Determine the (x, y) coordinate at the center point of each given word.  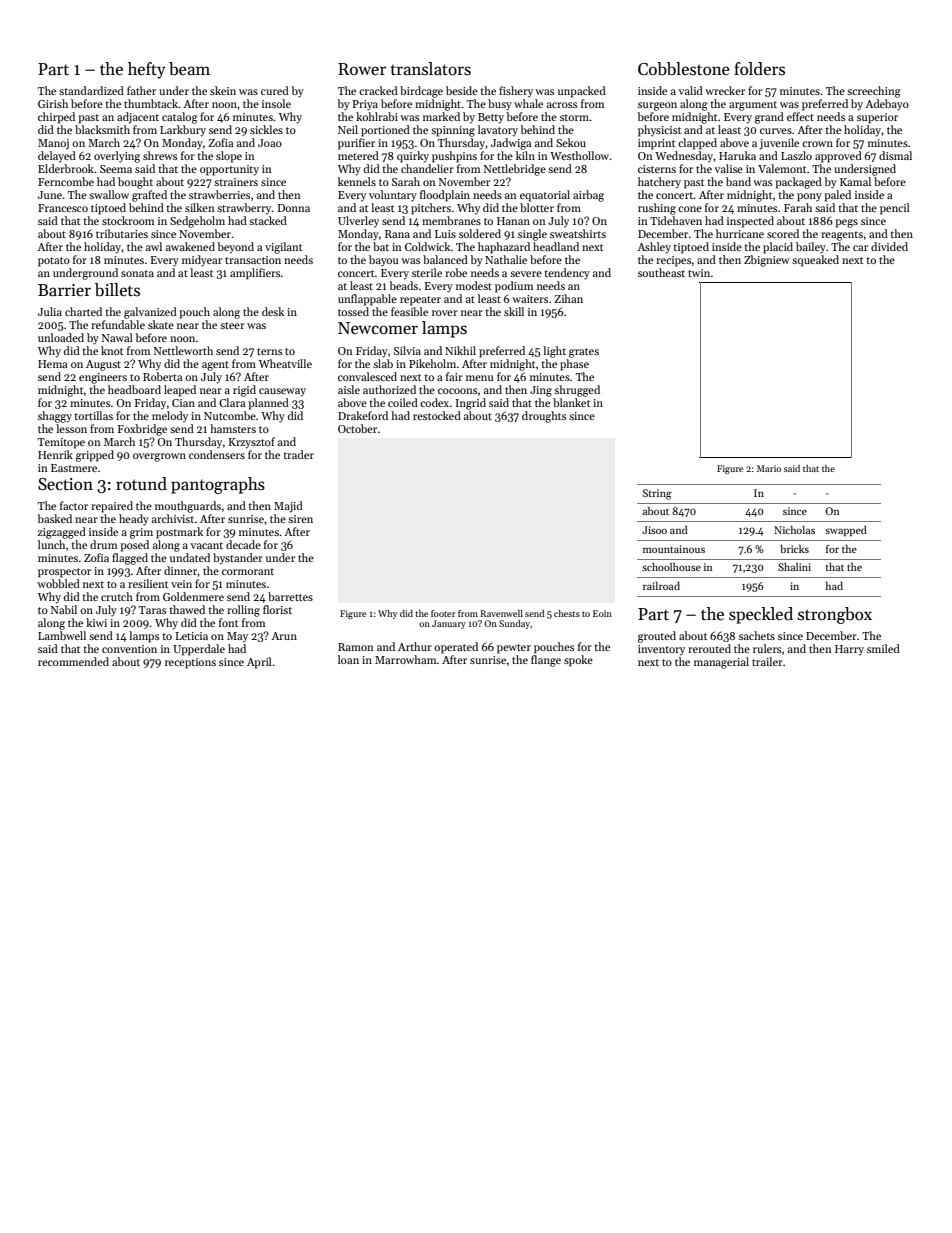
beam (189, 69)
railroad (661, 586)
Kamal (855, 181)
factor (74, 505)
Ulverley (358, 221)
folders (759, 69)
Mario (769, 468)
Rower (362, 69)
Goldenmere (193, 596)
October (357, 428)
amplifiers (255, 274)
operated (456, 648)
